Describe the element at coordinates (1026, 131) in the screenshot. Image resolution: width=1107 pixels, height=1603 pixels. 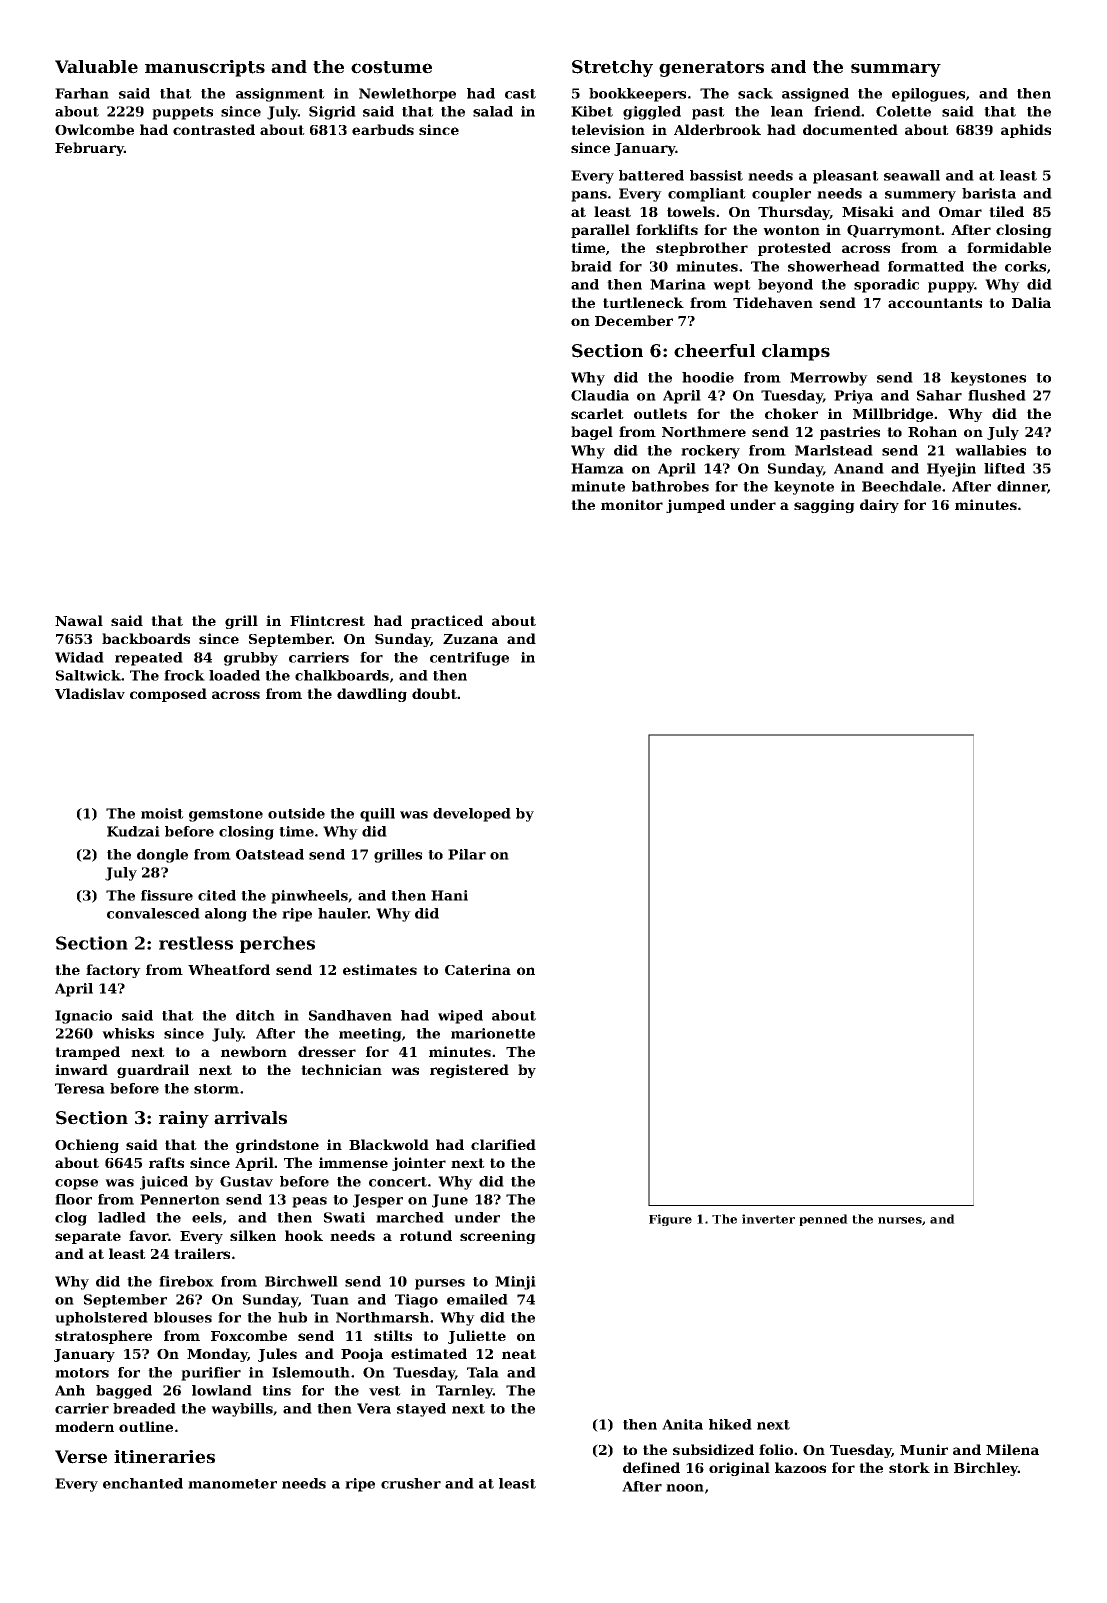
I see `aphids` at that location.
